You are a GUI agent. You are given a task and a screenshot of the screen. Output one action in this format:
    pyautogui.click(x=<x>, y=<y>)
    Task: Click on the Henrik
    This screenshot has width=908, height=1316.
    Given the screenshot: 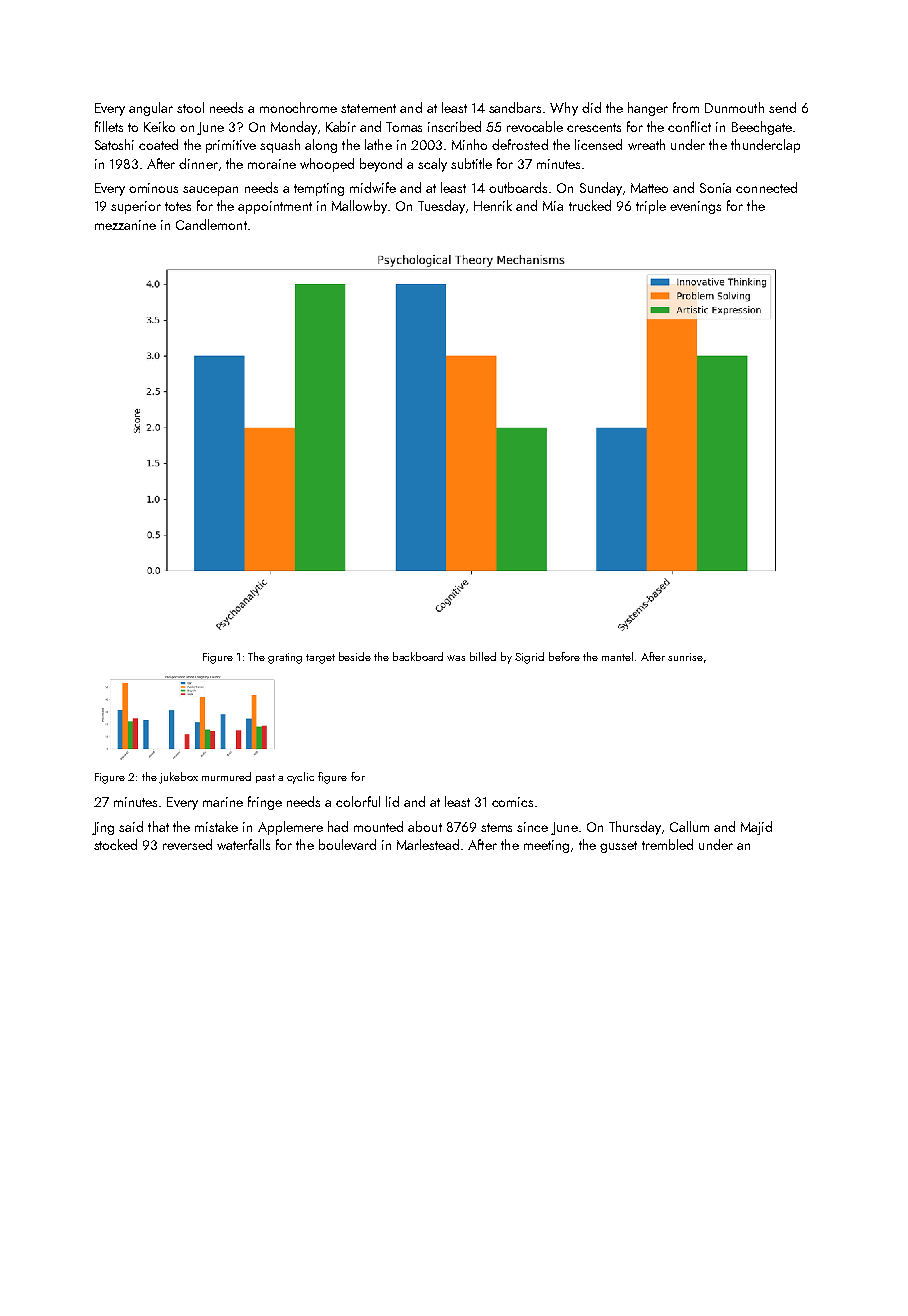 What is the action you would take?
    pyautogui.click(x=493, y=205)
